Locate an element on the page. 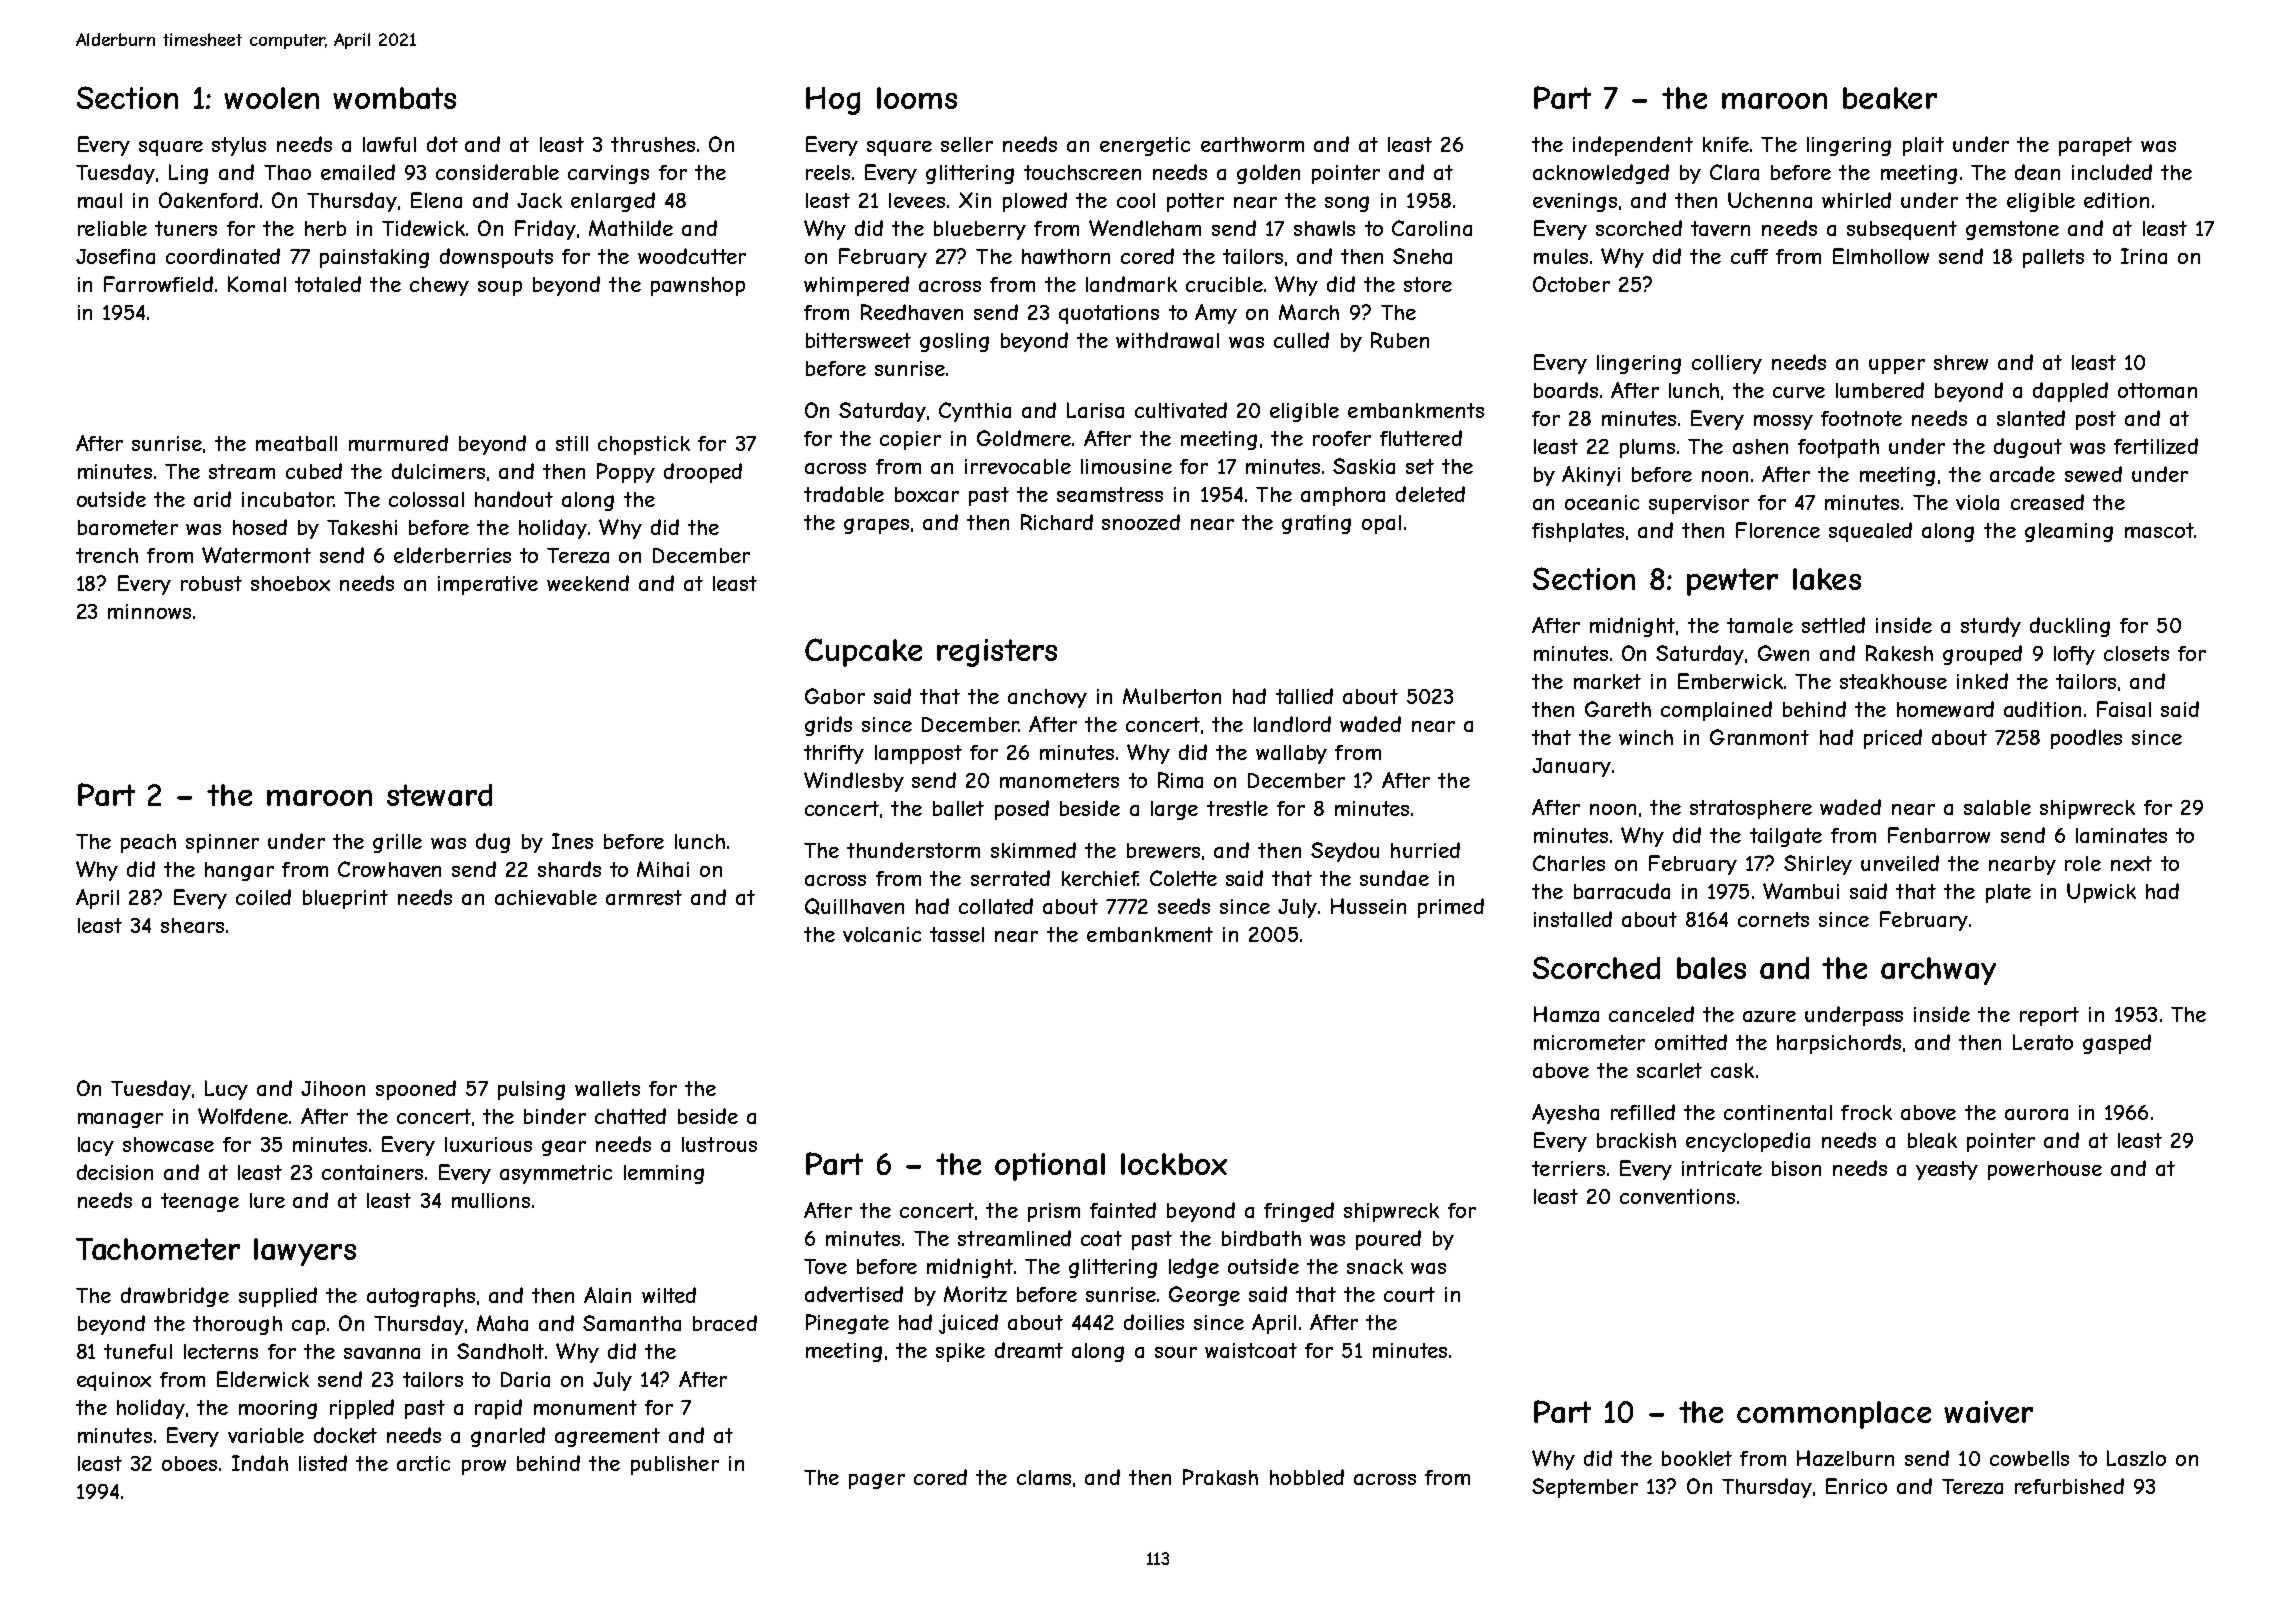 This document has width=2292, height=1620. hobbled is located at coordinates (1307, 1477).
